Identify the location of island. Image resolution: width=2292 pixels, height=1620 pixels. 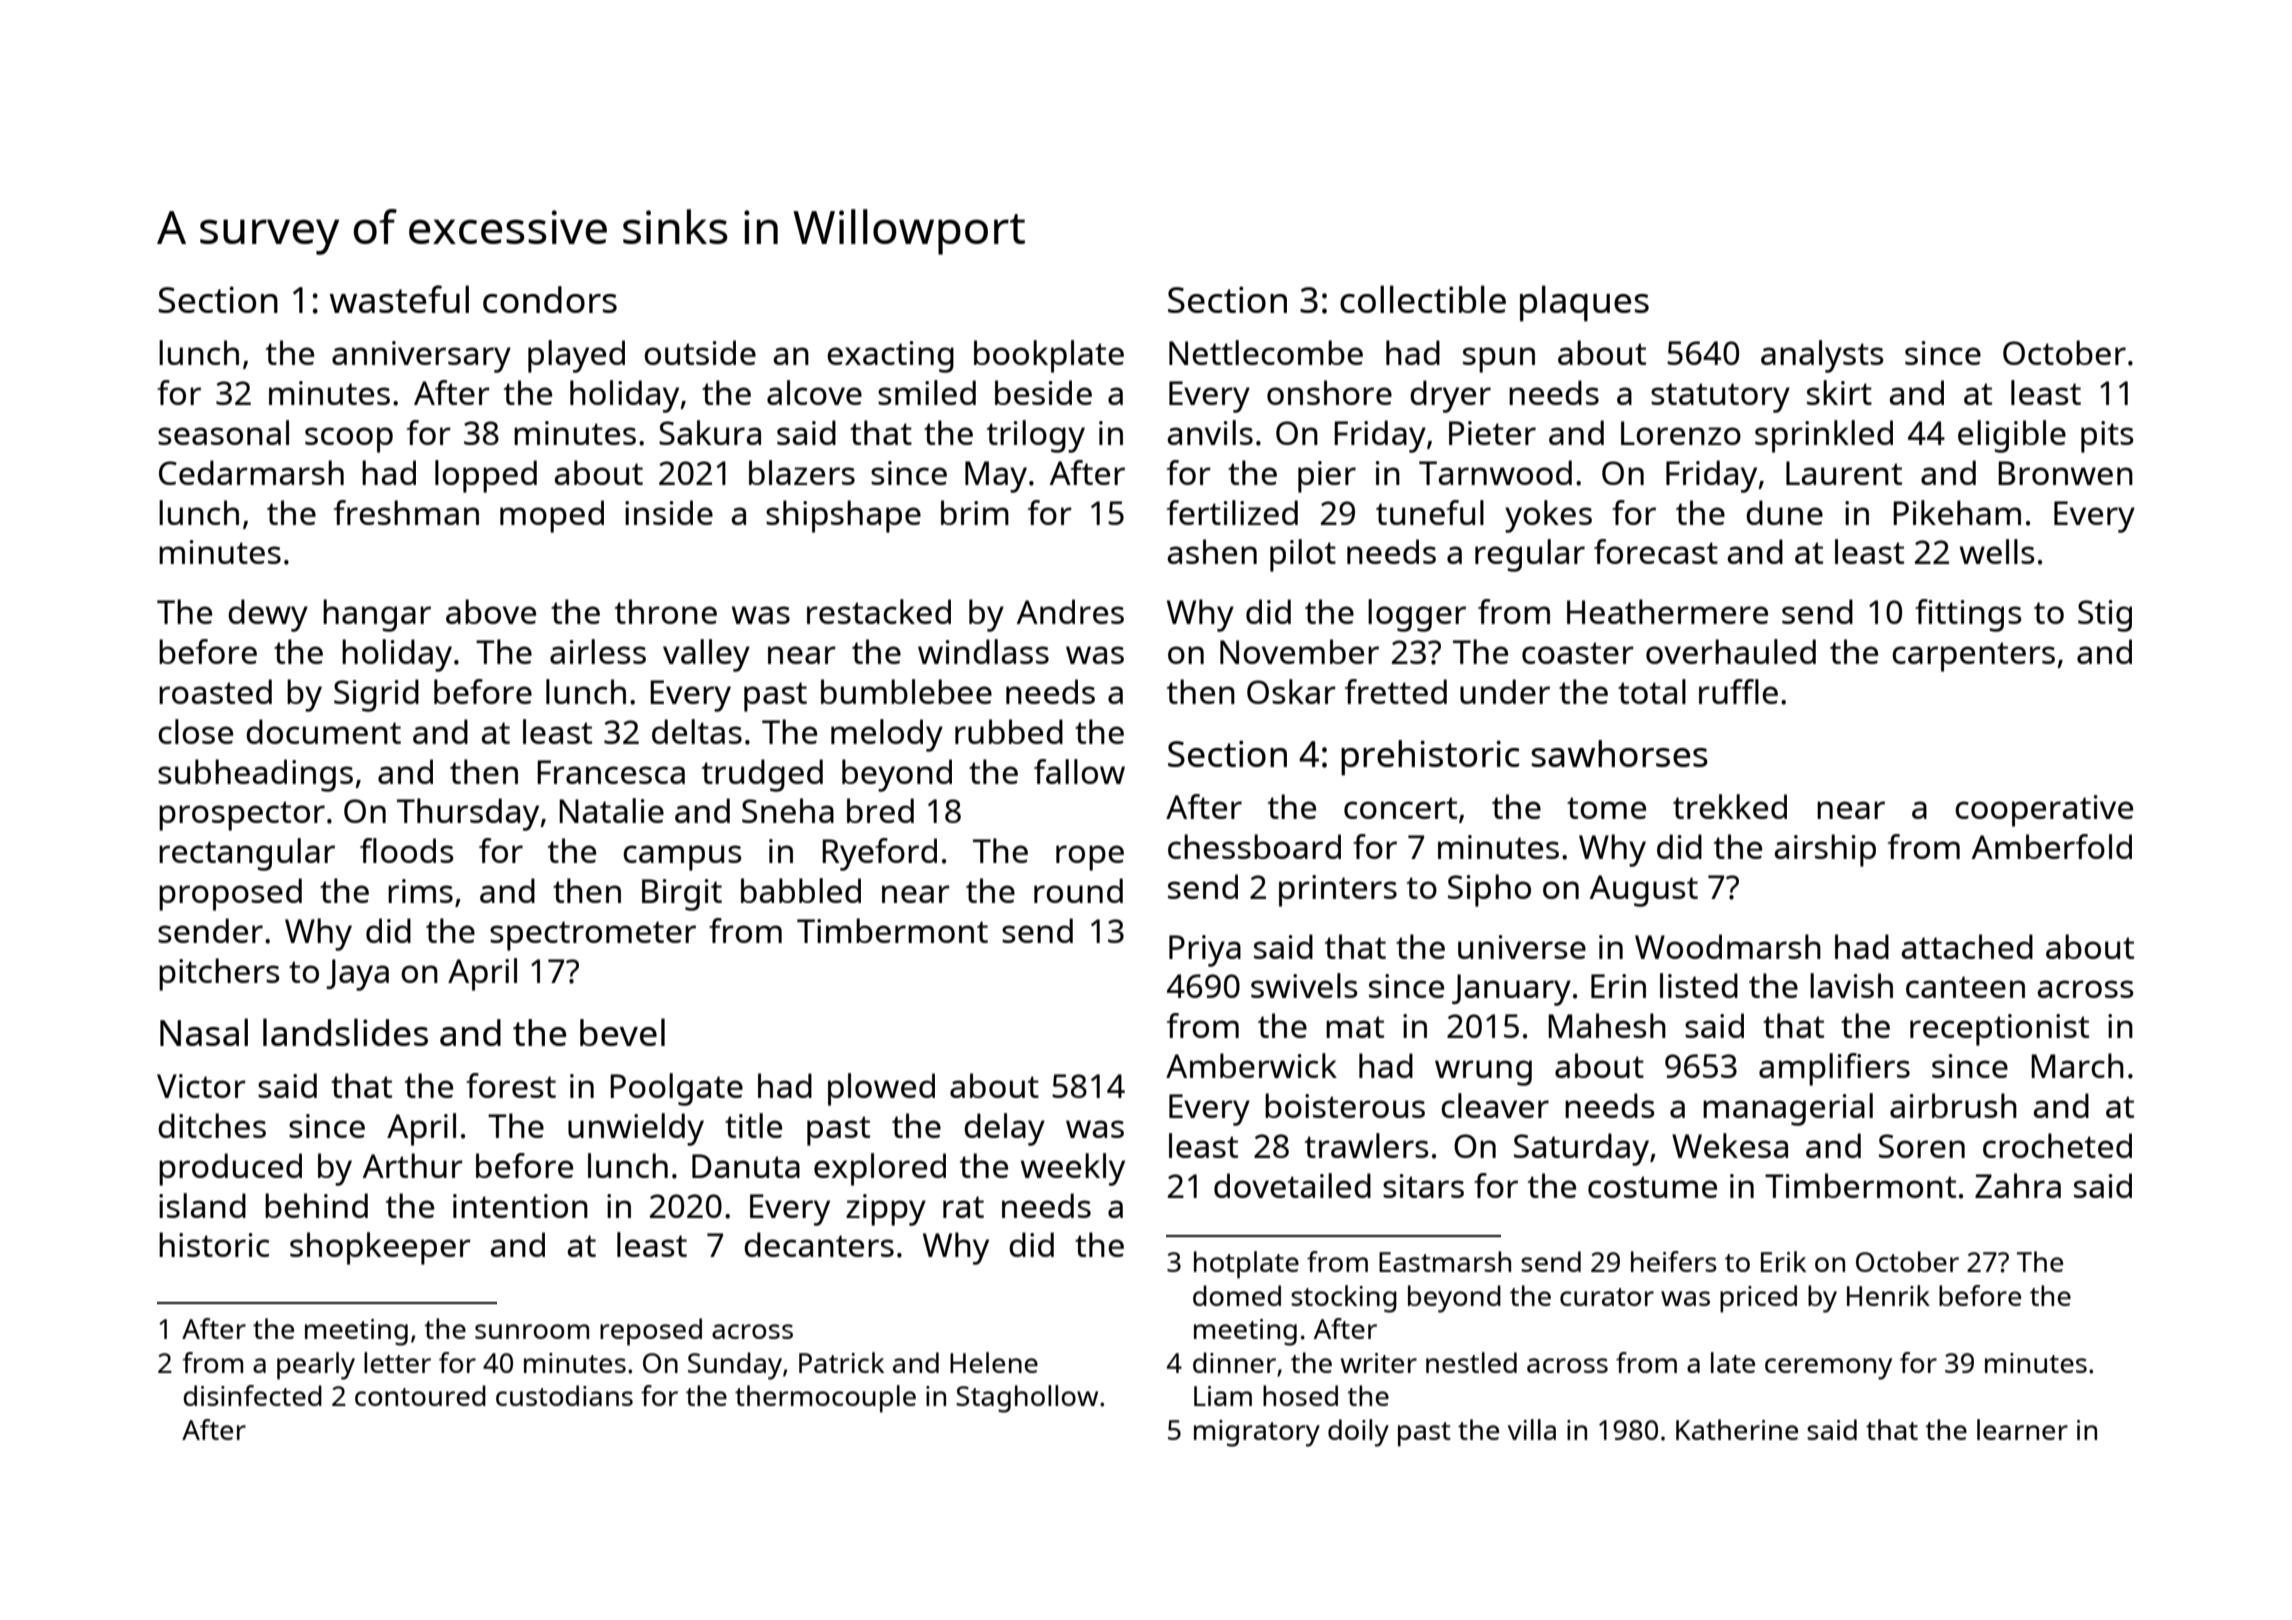
(202, 1205).
